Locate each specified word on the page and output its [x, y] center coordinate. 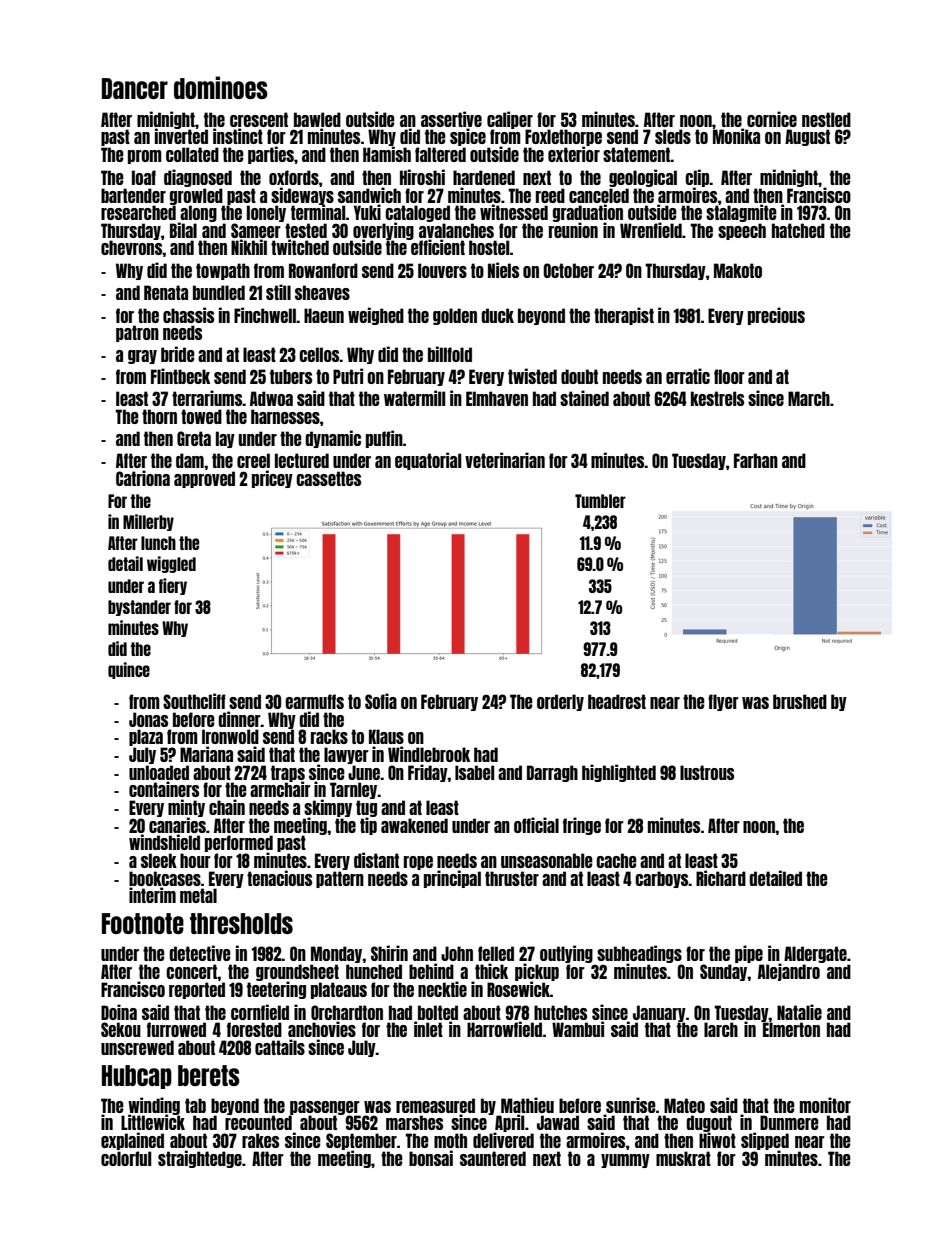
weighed [376, 316]
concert [192, 971]
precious [776, 316]
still [278, 292]
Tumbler [600, 501]
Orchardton [347, 1012]
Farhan [756, 460]
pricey [272, 479]
